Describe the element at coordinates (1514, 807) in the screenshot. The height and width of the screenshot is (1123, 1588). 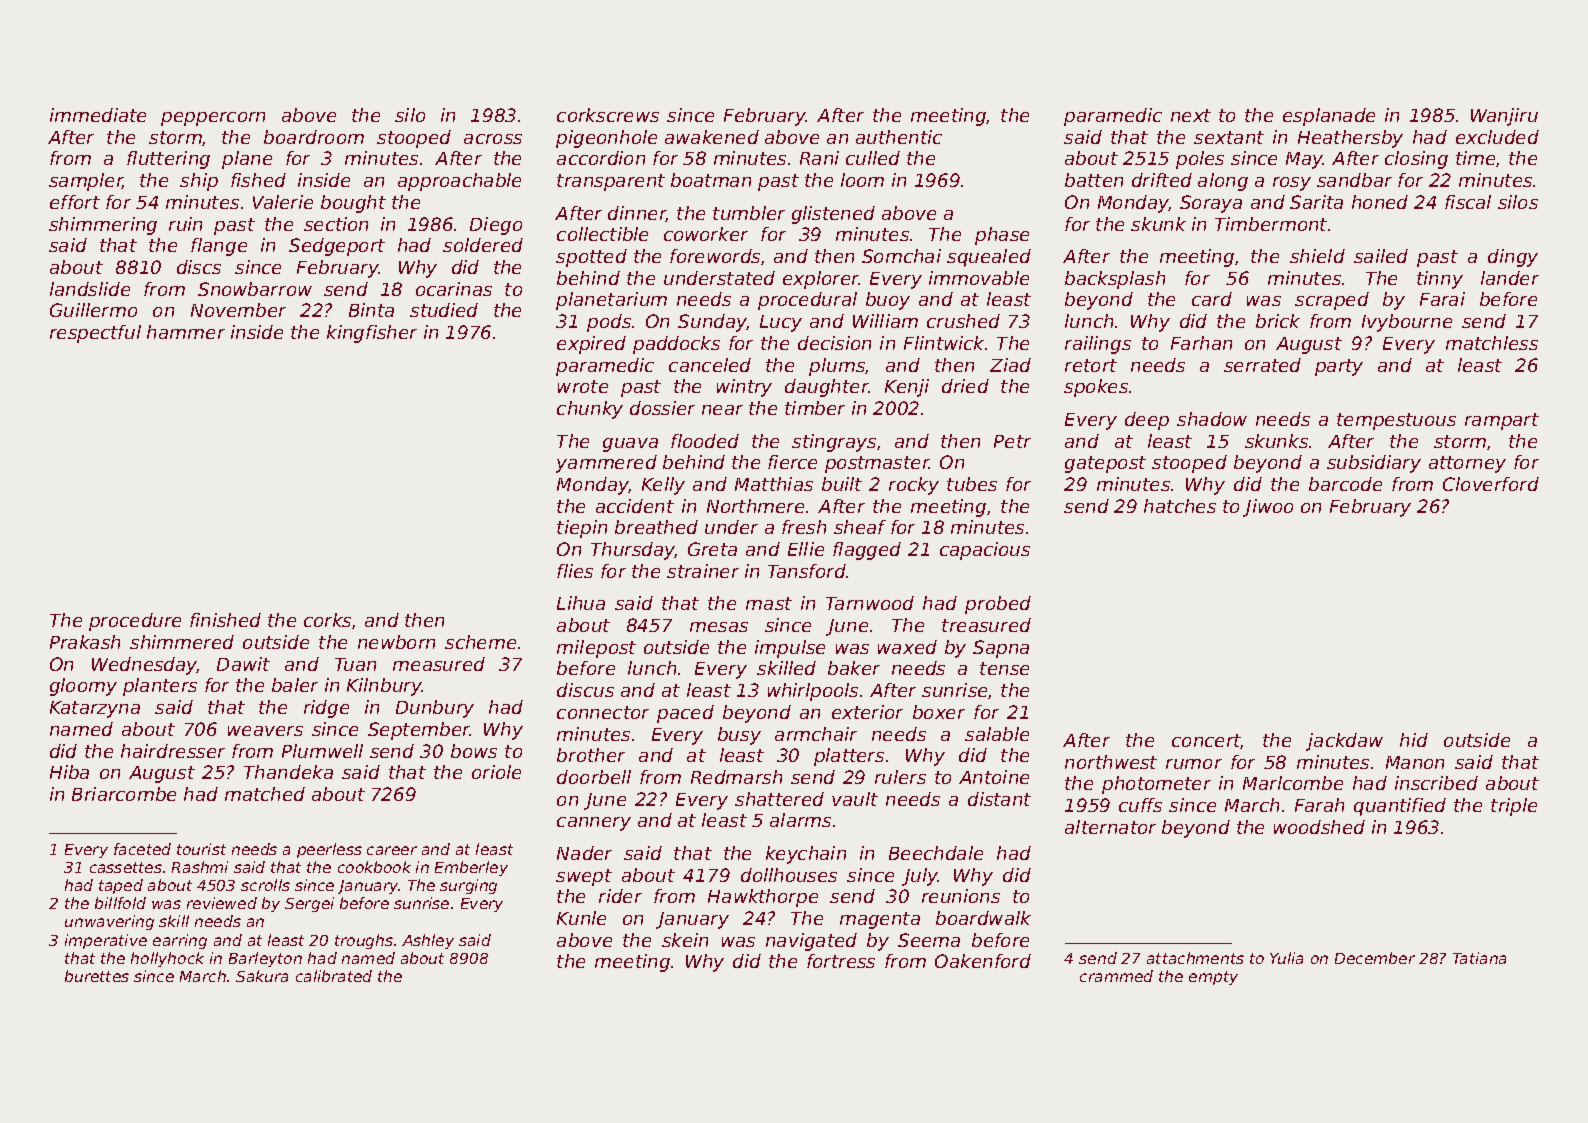
I see `triple` at that location.
